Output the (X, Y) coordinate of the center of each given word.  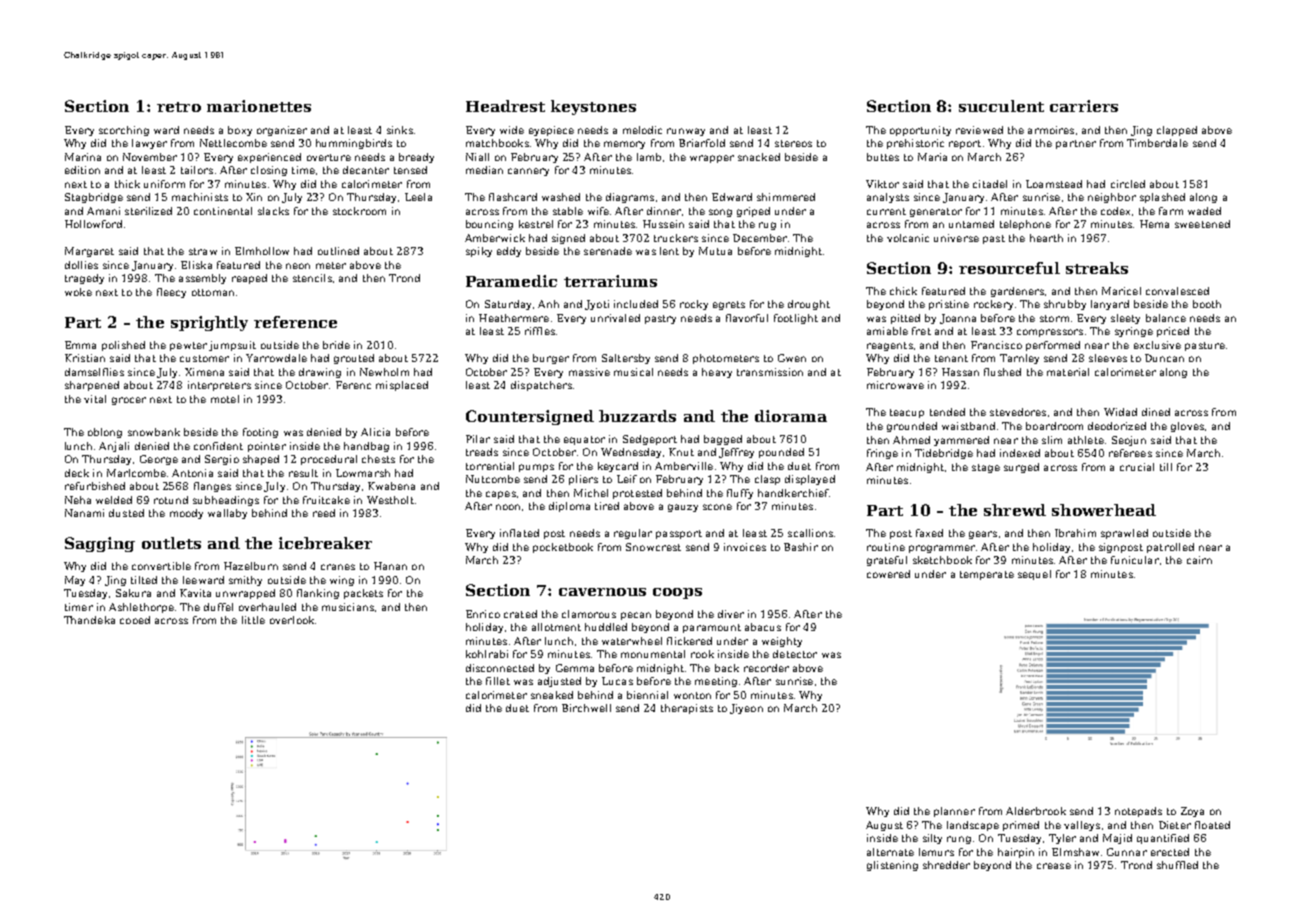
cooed (135, 620)
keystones (593, 107)
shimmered (786, 197)
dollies (81, 265)
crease (1054, 866)
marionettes (259, 106)
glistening (892, 866)
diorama (791, 416)
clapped (1177, 131)
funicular (1135, 560)
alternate (890, 852)
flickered (689, 641)
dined (1156, 412)
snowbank (154, 432)
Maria (932, 157)
